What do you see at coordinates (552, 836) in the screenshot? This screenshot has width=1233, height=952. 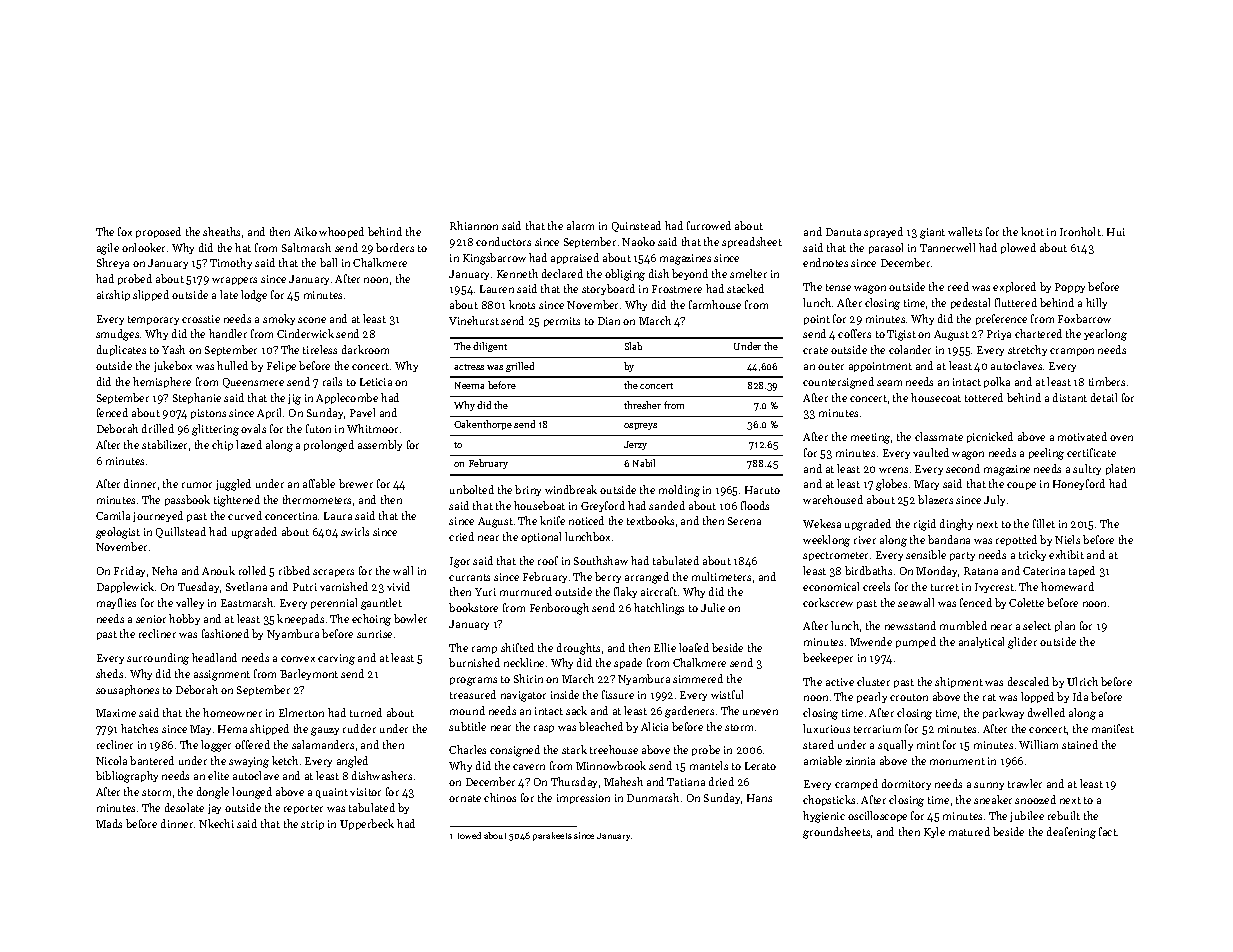 I see `parakeets` at bounding box center [552, 836].
